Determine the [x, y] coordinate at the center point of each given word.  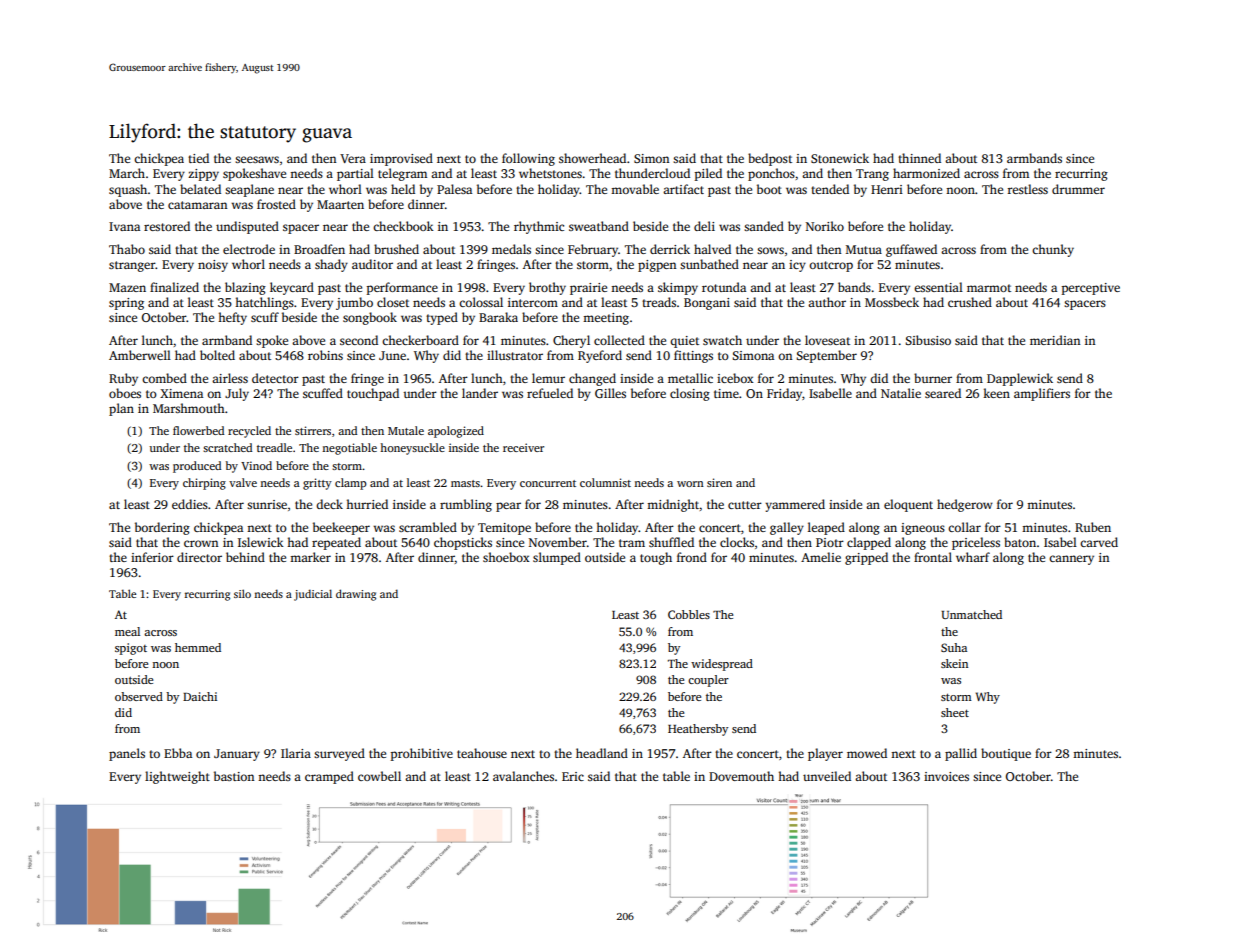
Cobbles [689, 614]
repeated [336, 543]
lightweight [177, 777]
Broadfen [319, 249]
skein [954, 663]
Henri [887, 189]
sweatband [599, 226]
